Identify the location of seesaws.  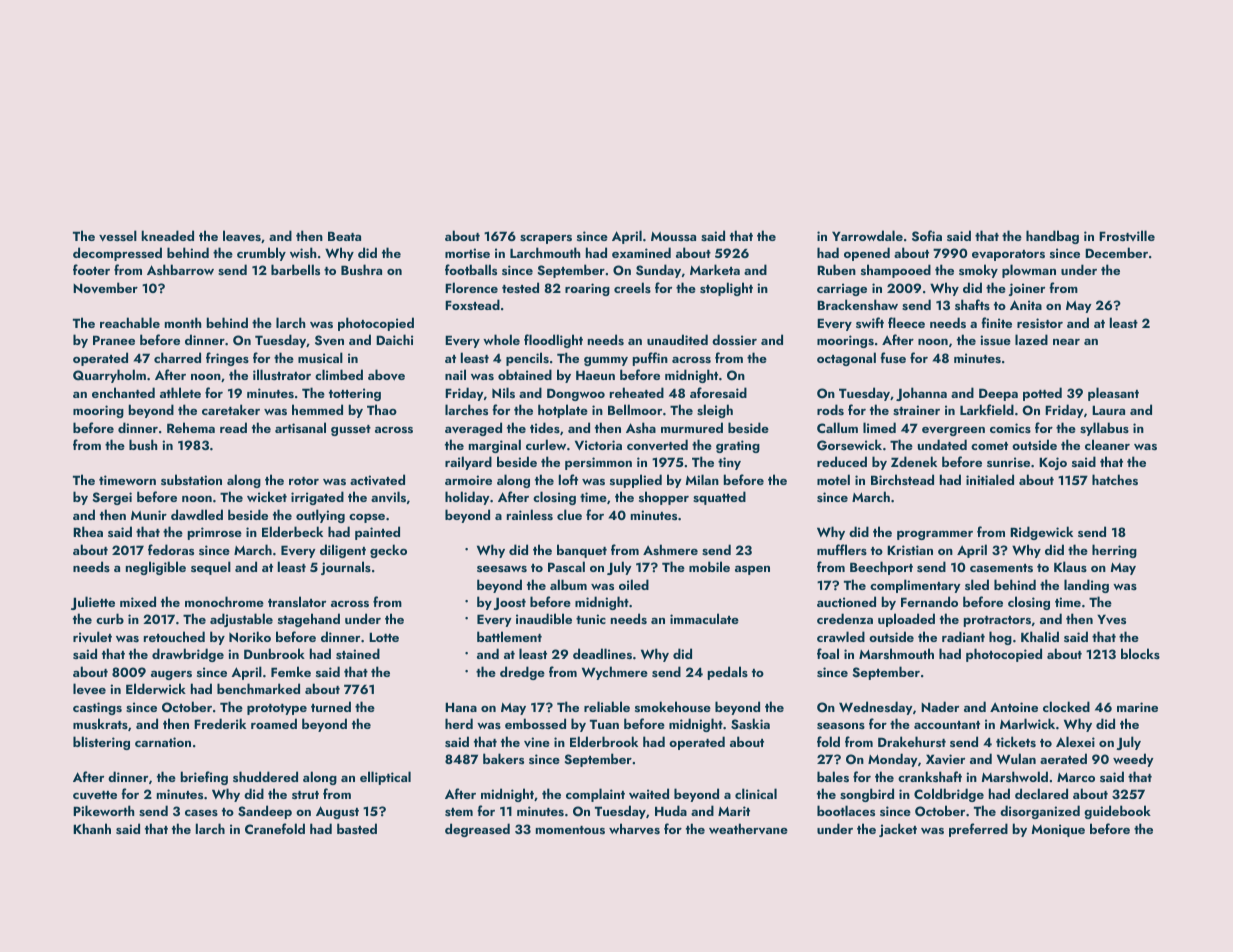
(502, 568).
